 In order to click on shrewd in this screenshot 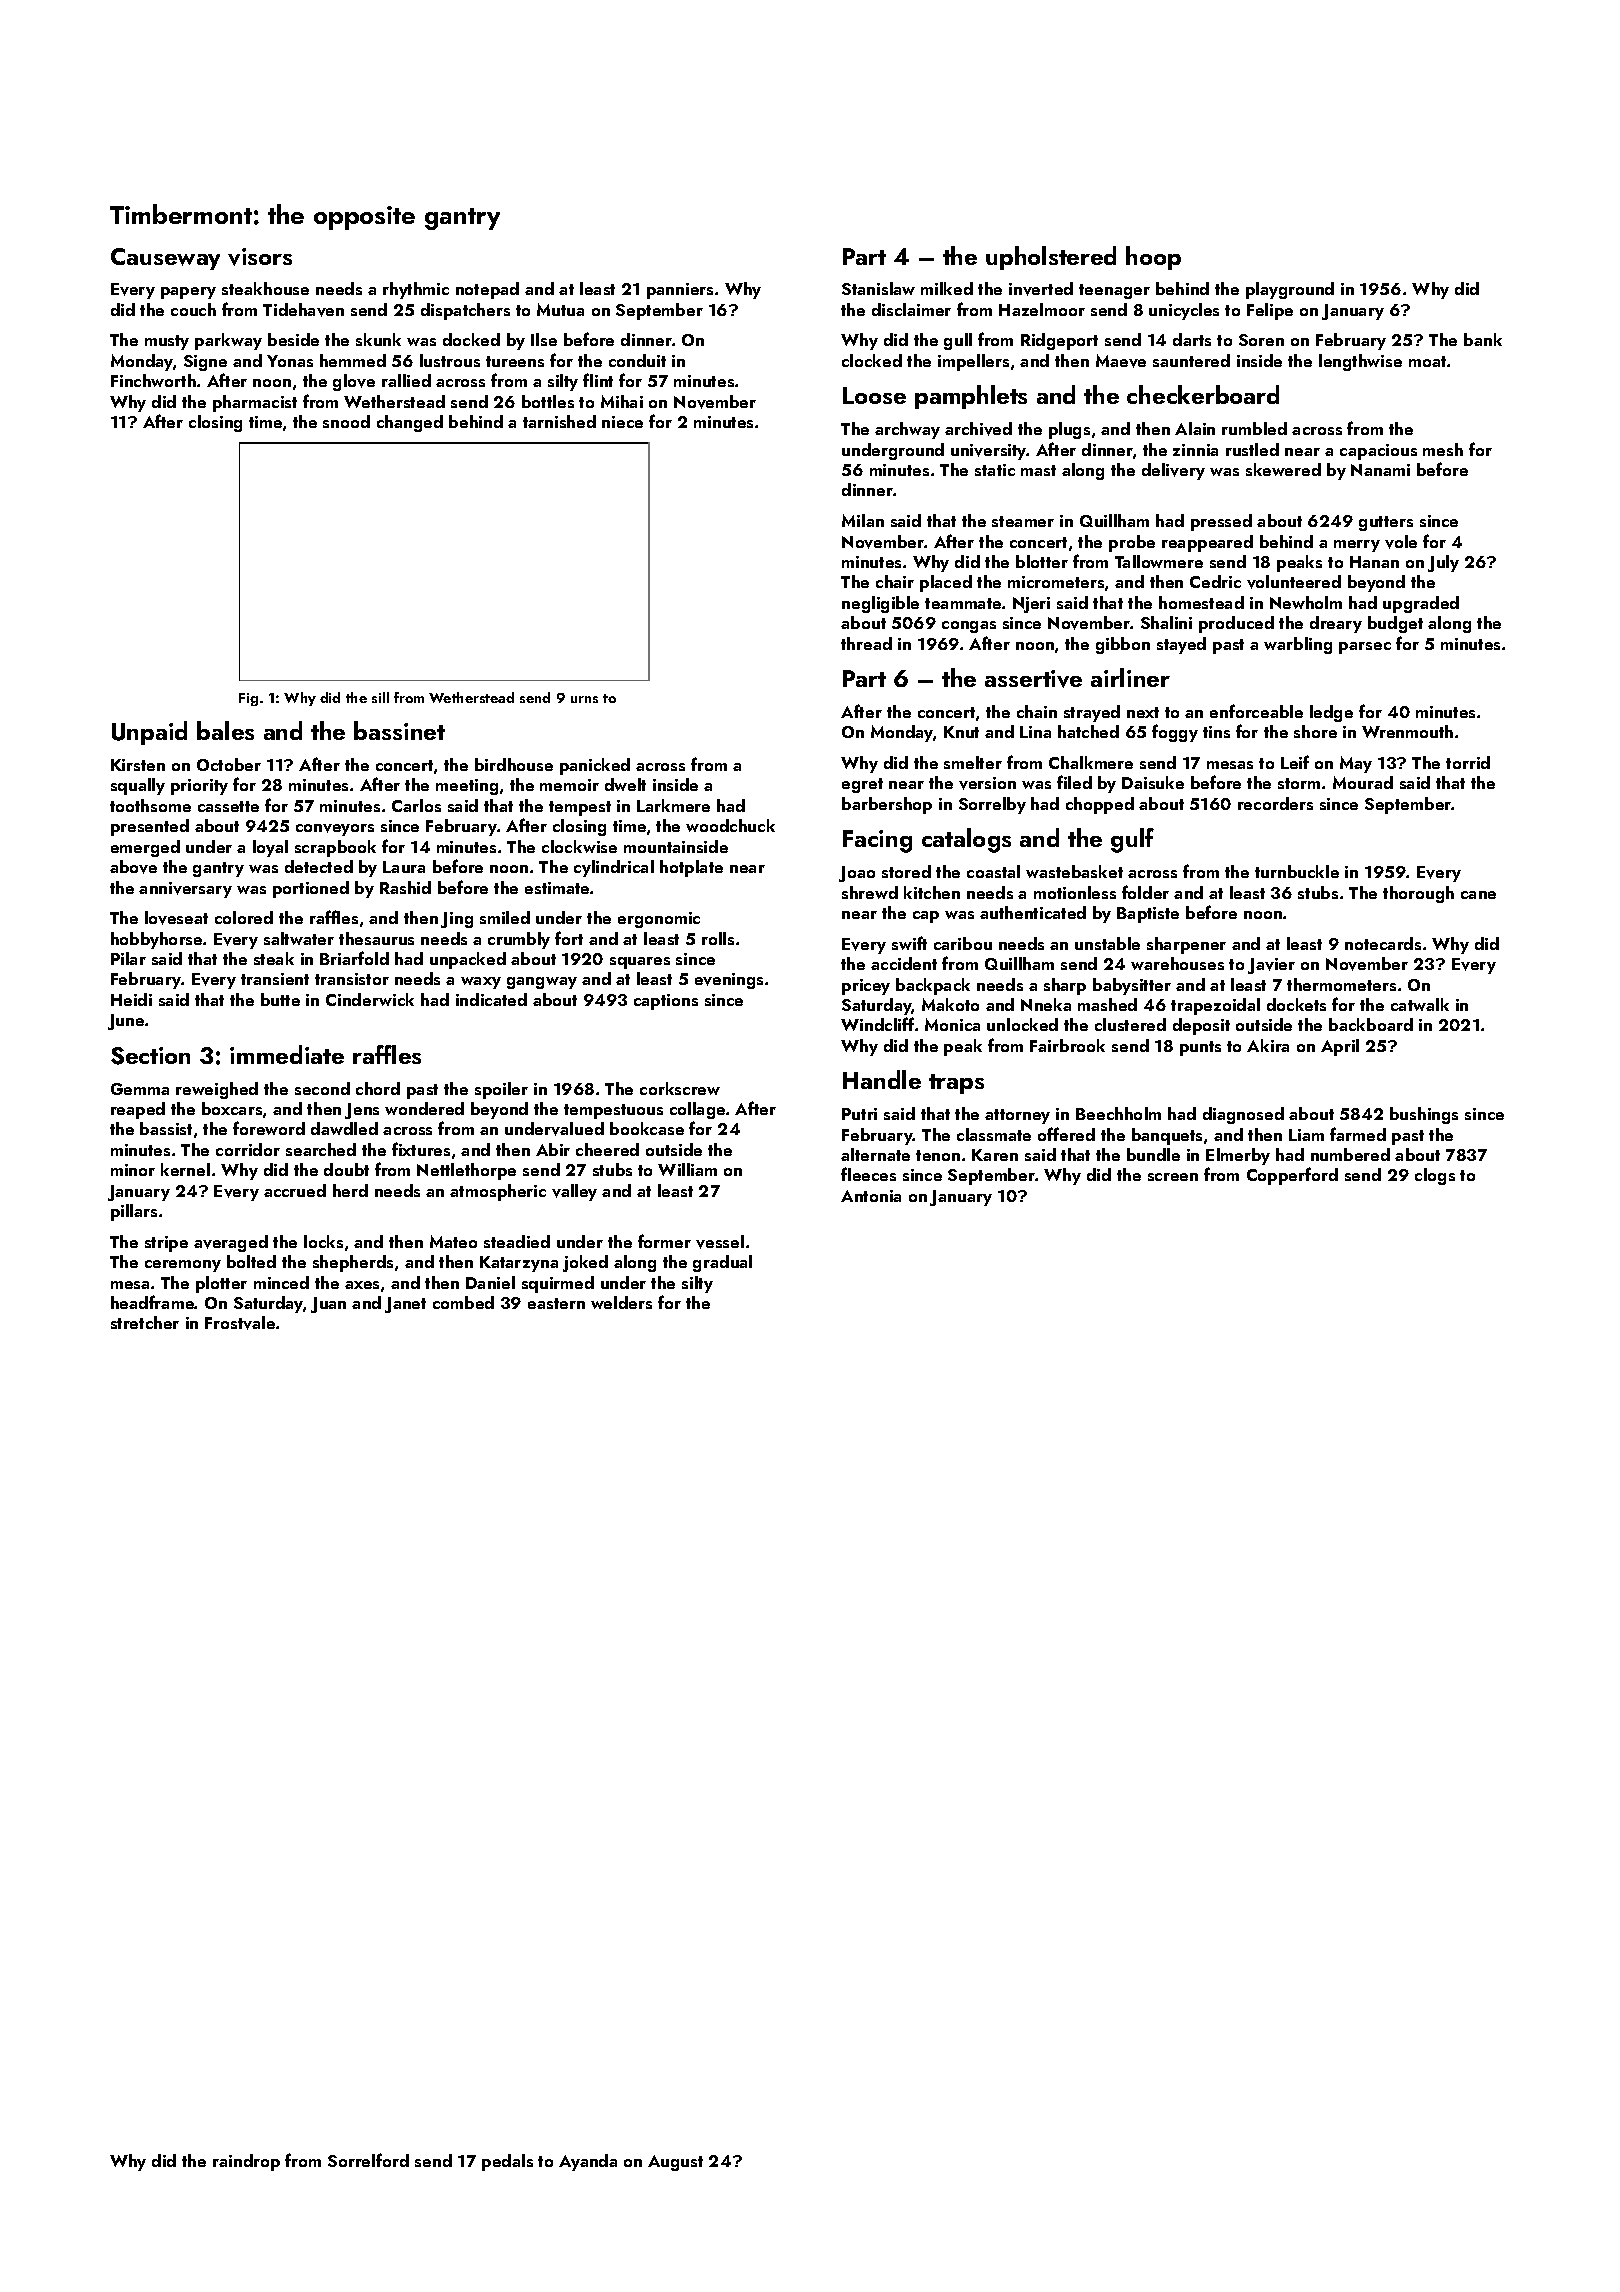, I will do `click(870, 892)`.
